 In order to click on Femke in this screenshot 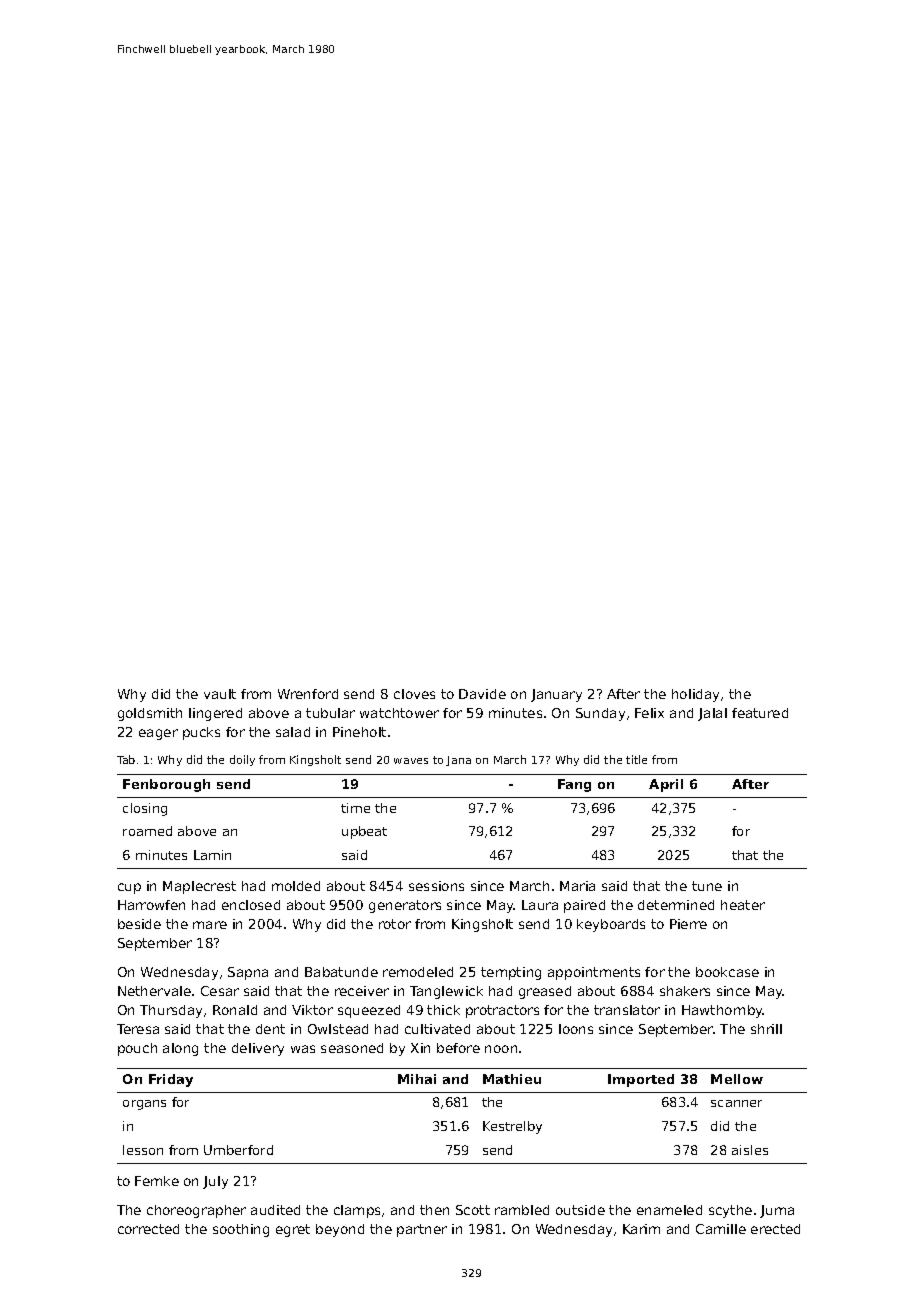, I will do `click(157, 1181)`.
